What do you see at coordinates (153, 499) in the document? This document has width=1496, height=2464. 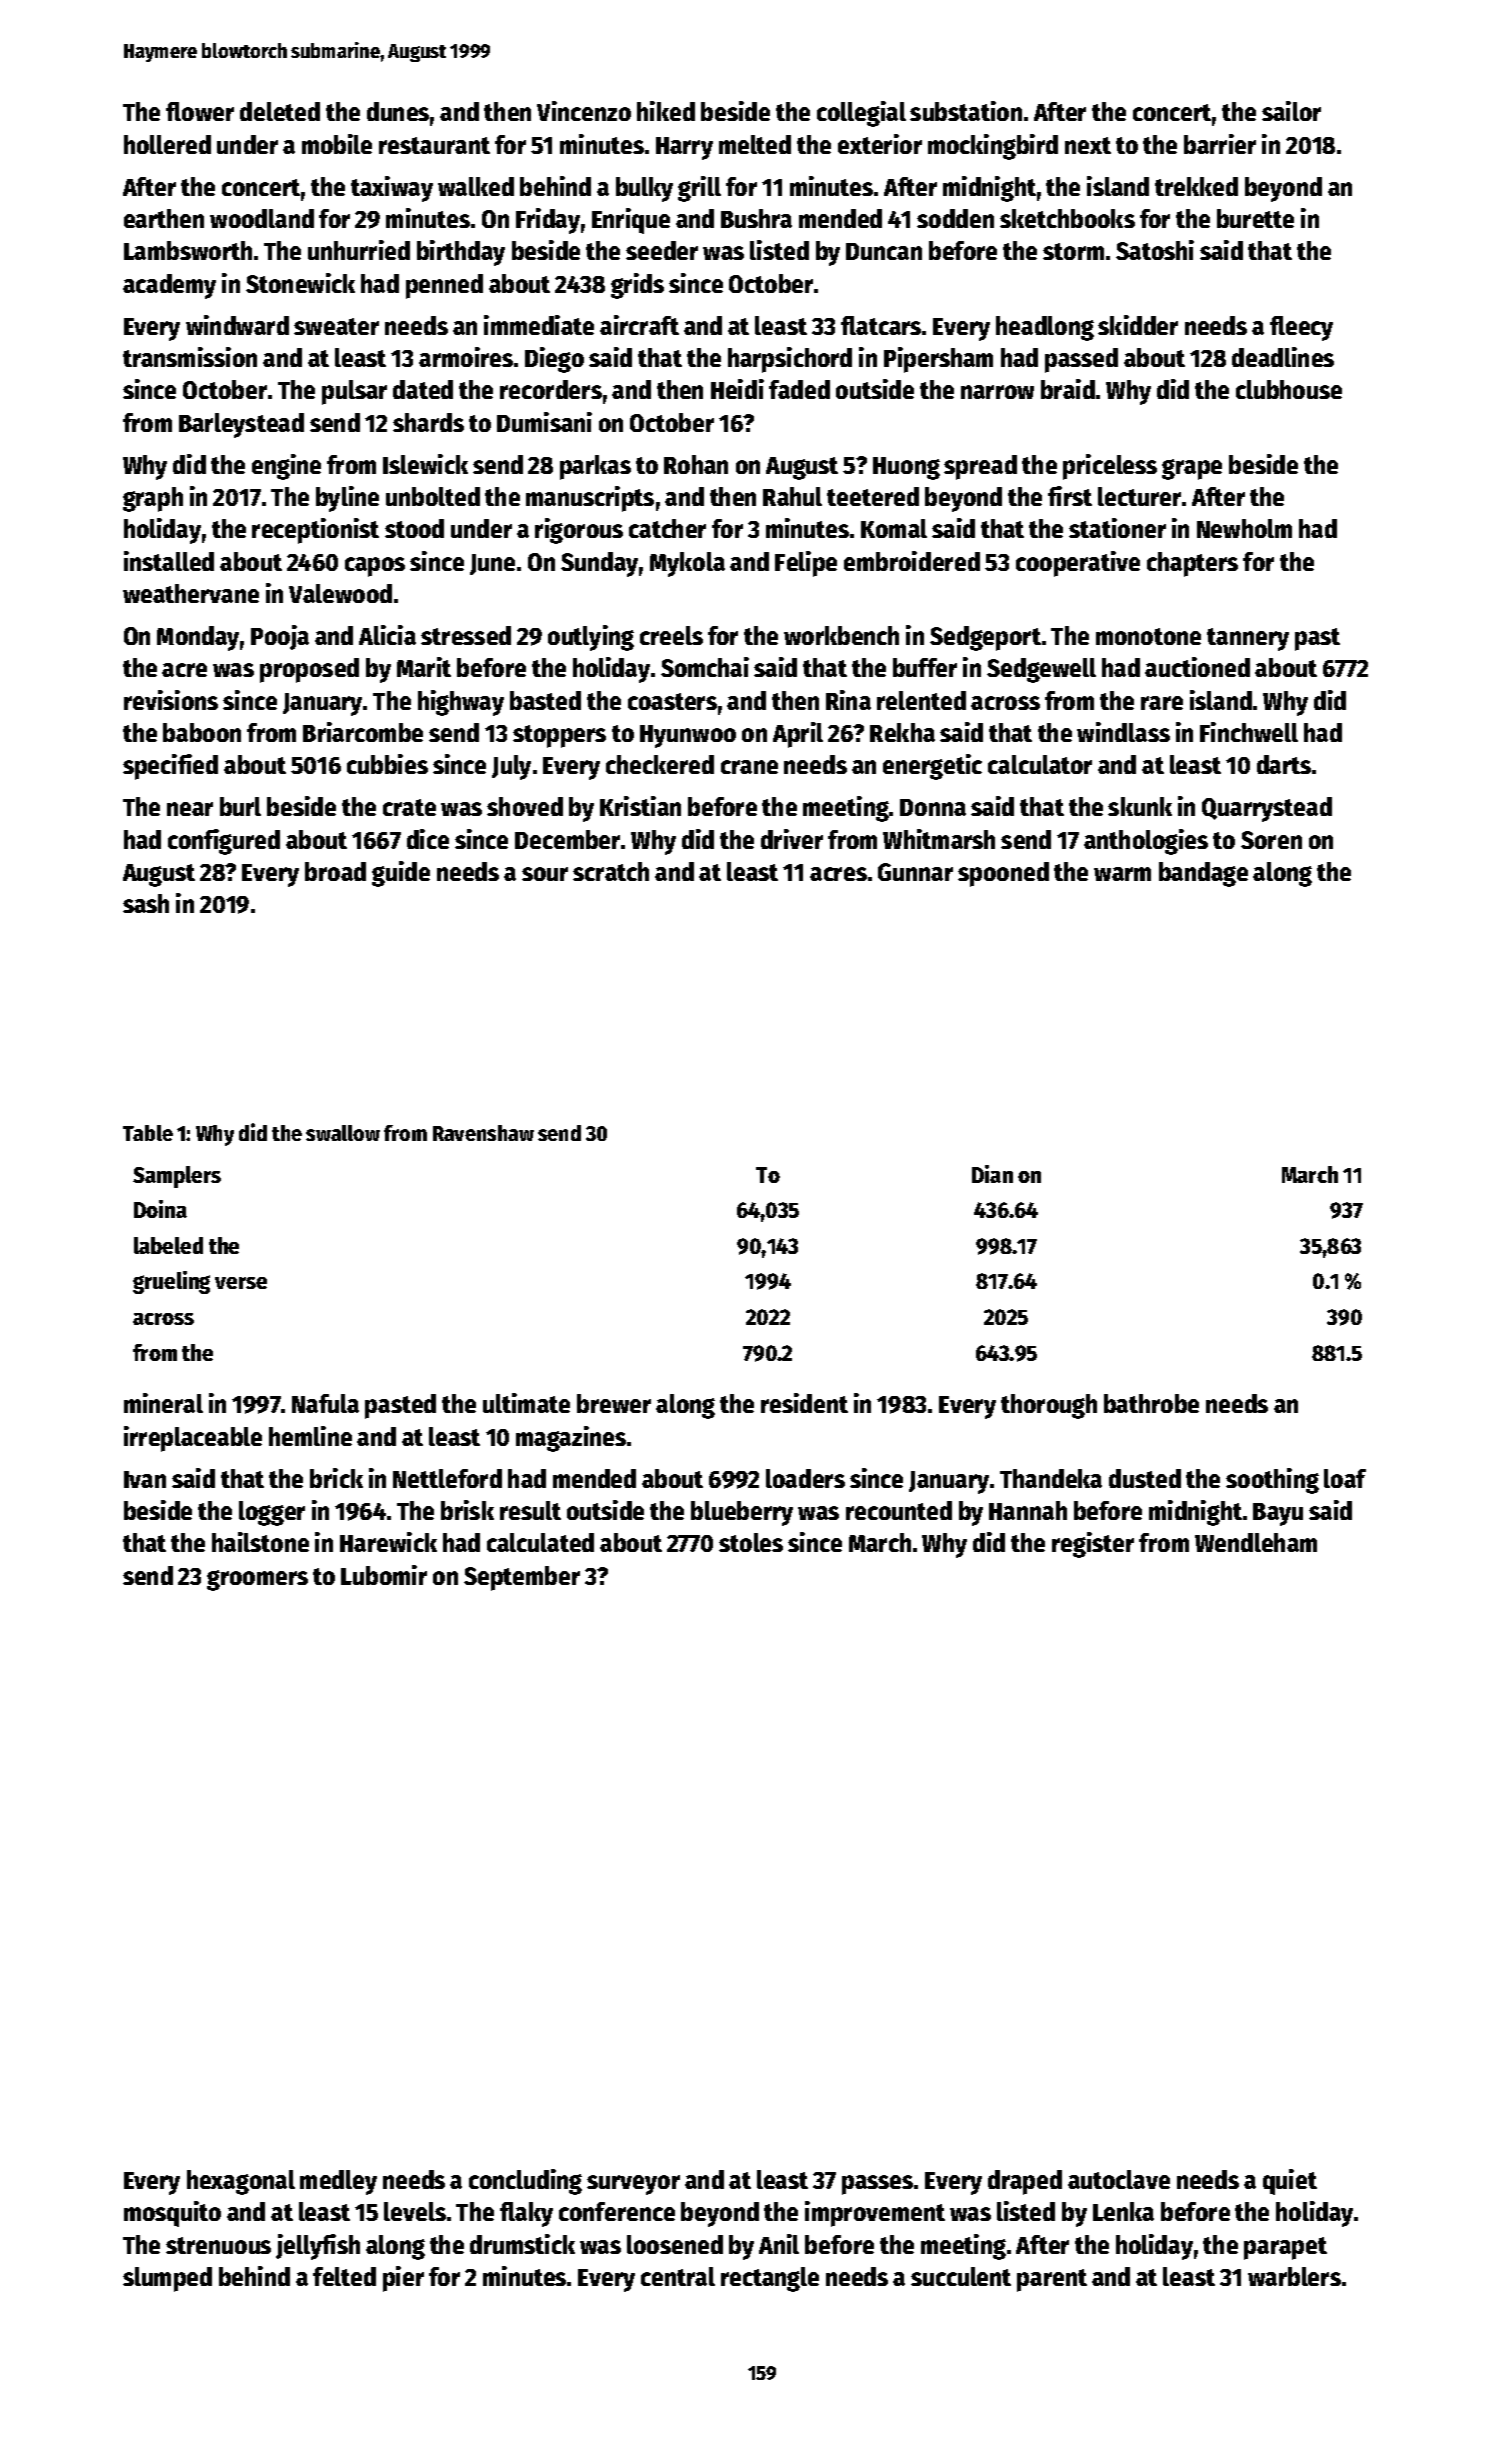 I see `graph` at bounding box center [153, 499].
